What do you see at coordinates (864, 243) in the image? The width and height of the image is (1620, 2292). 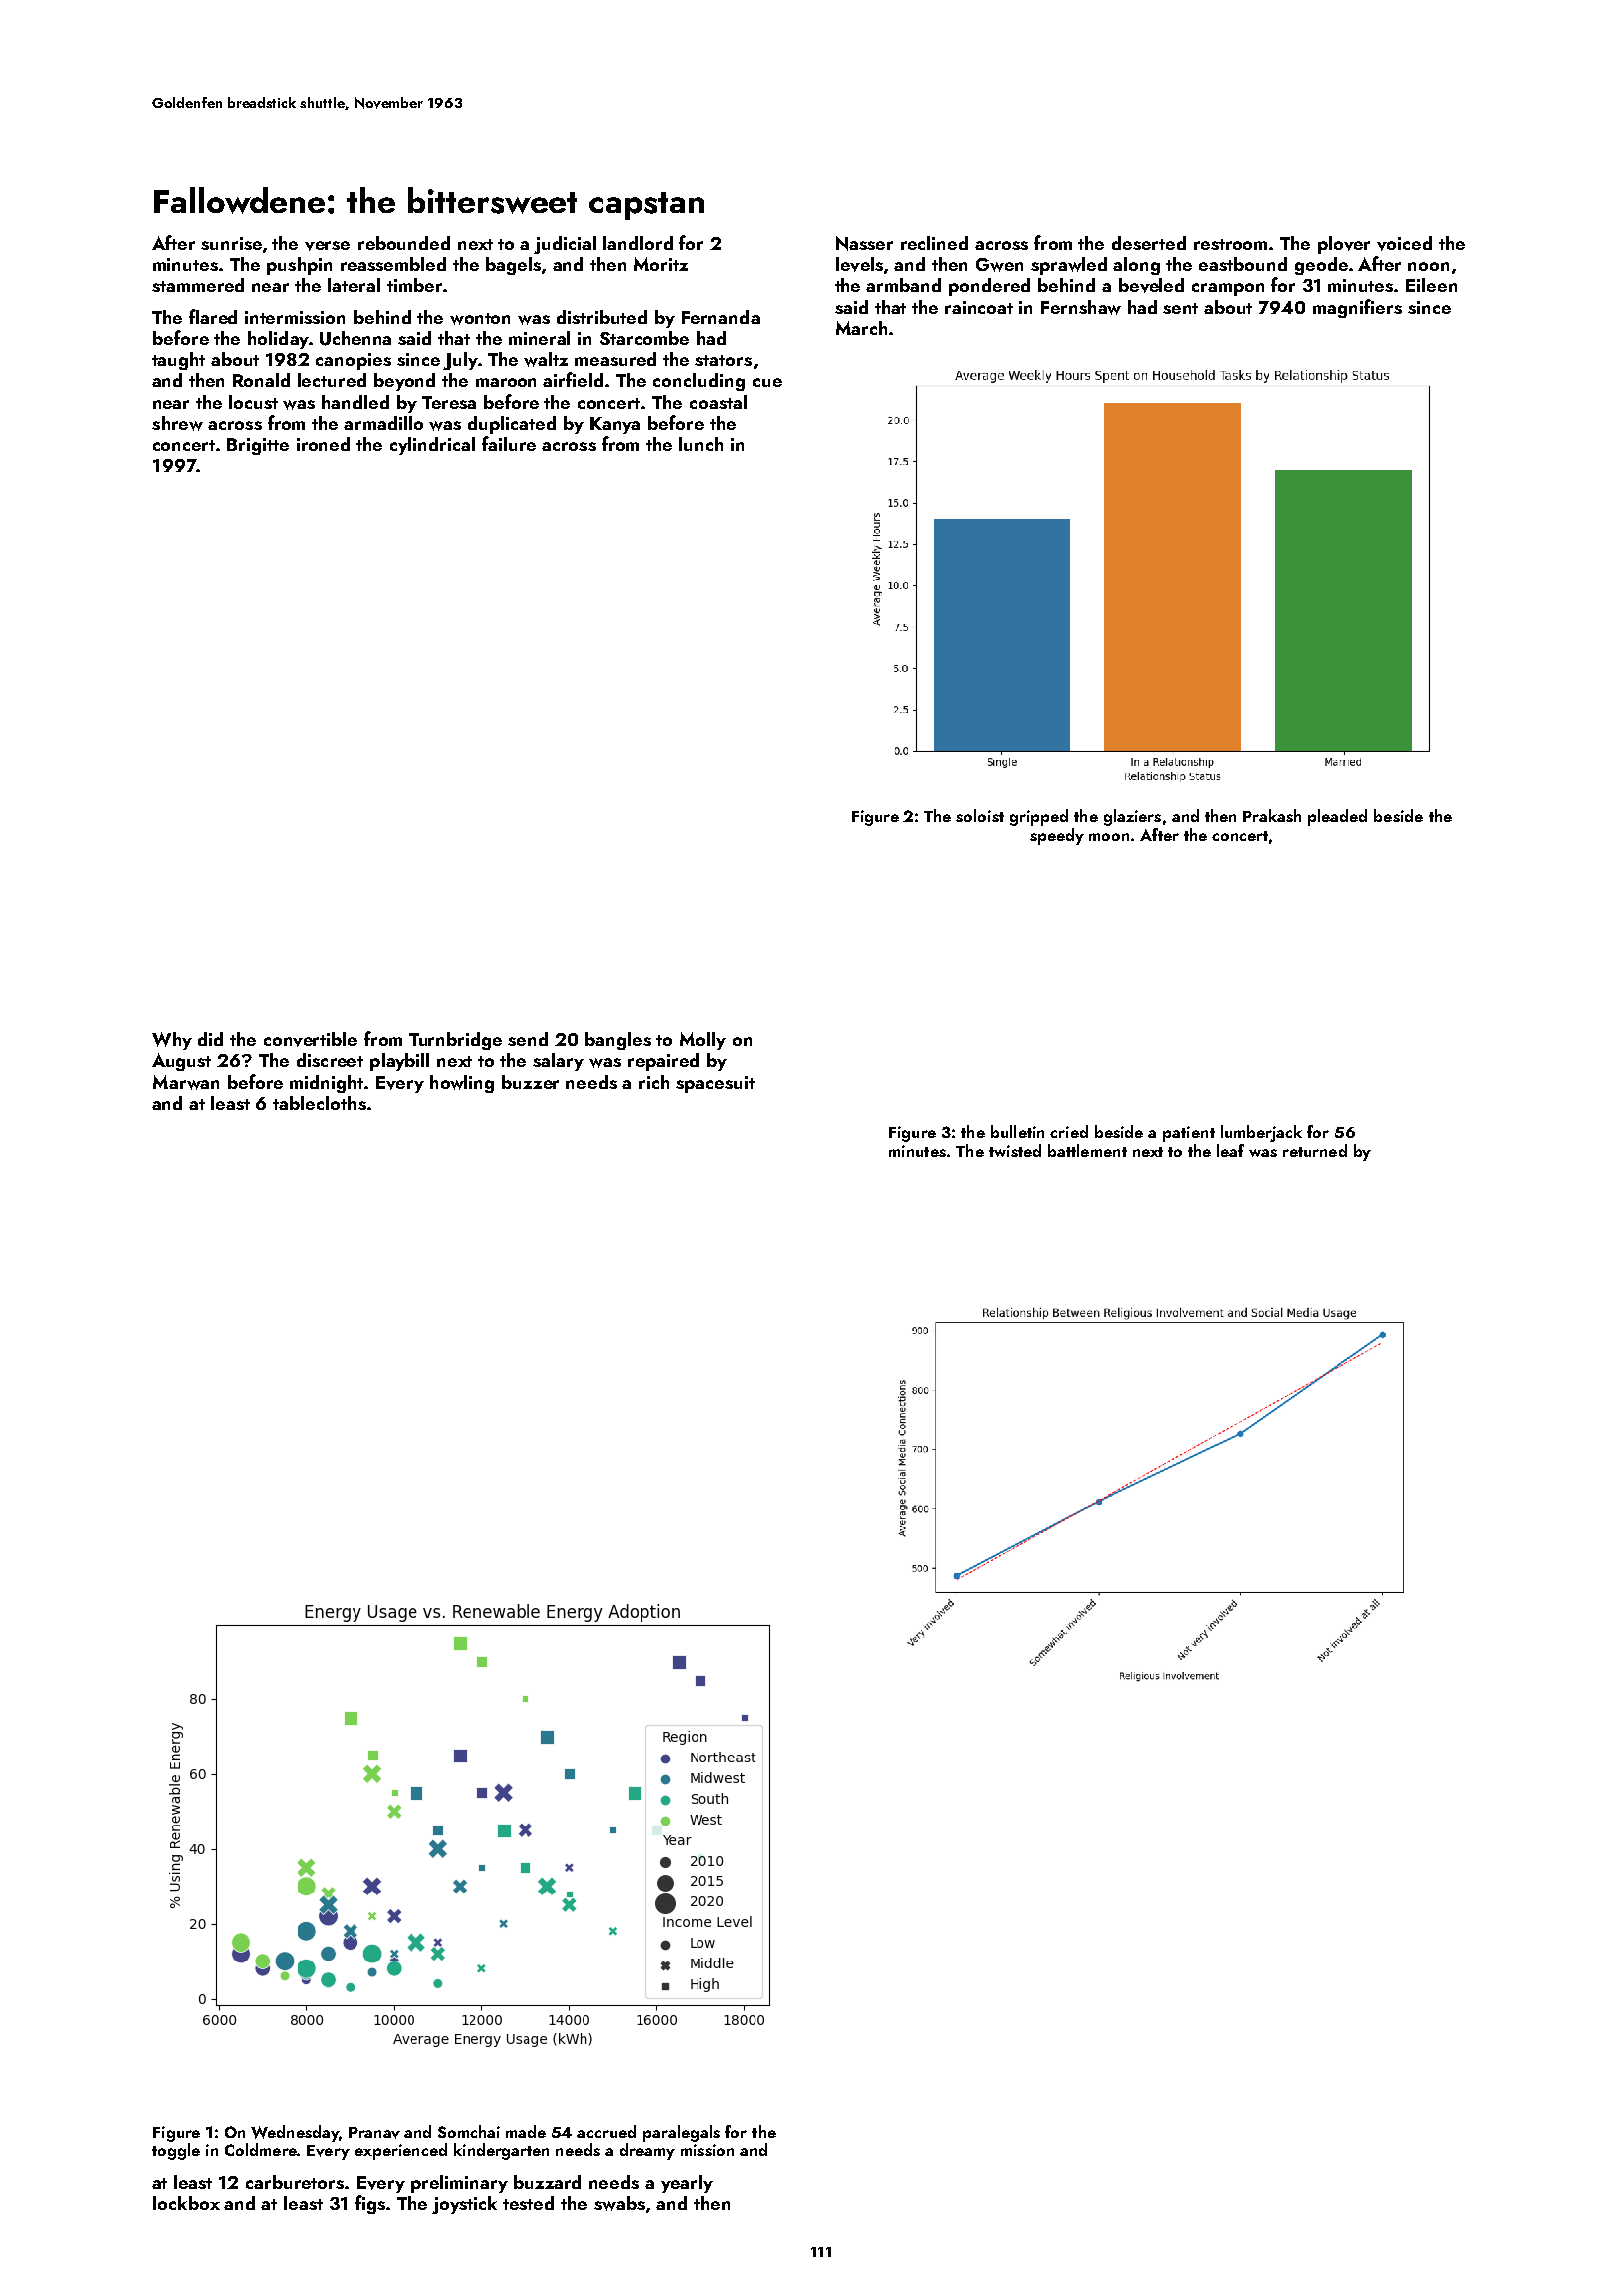 I see `Nasser` at bounding box center [864, 243].
